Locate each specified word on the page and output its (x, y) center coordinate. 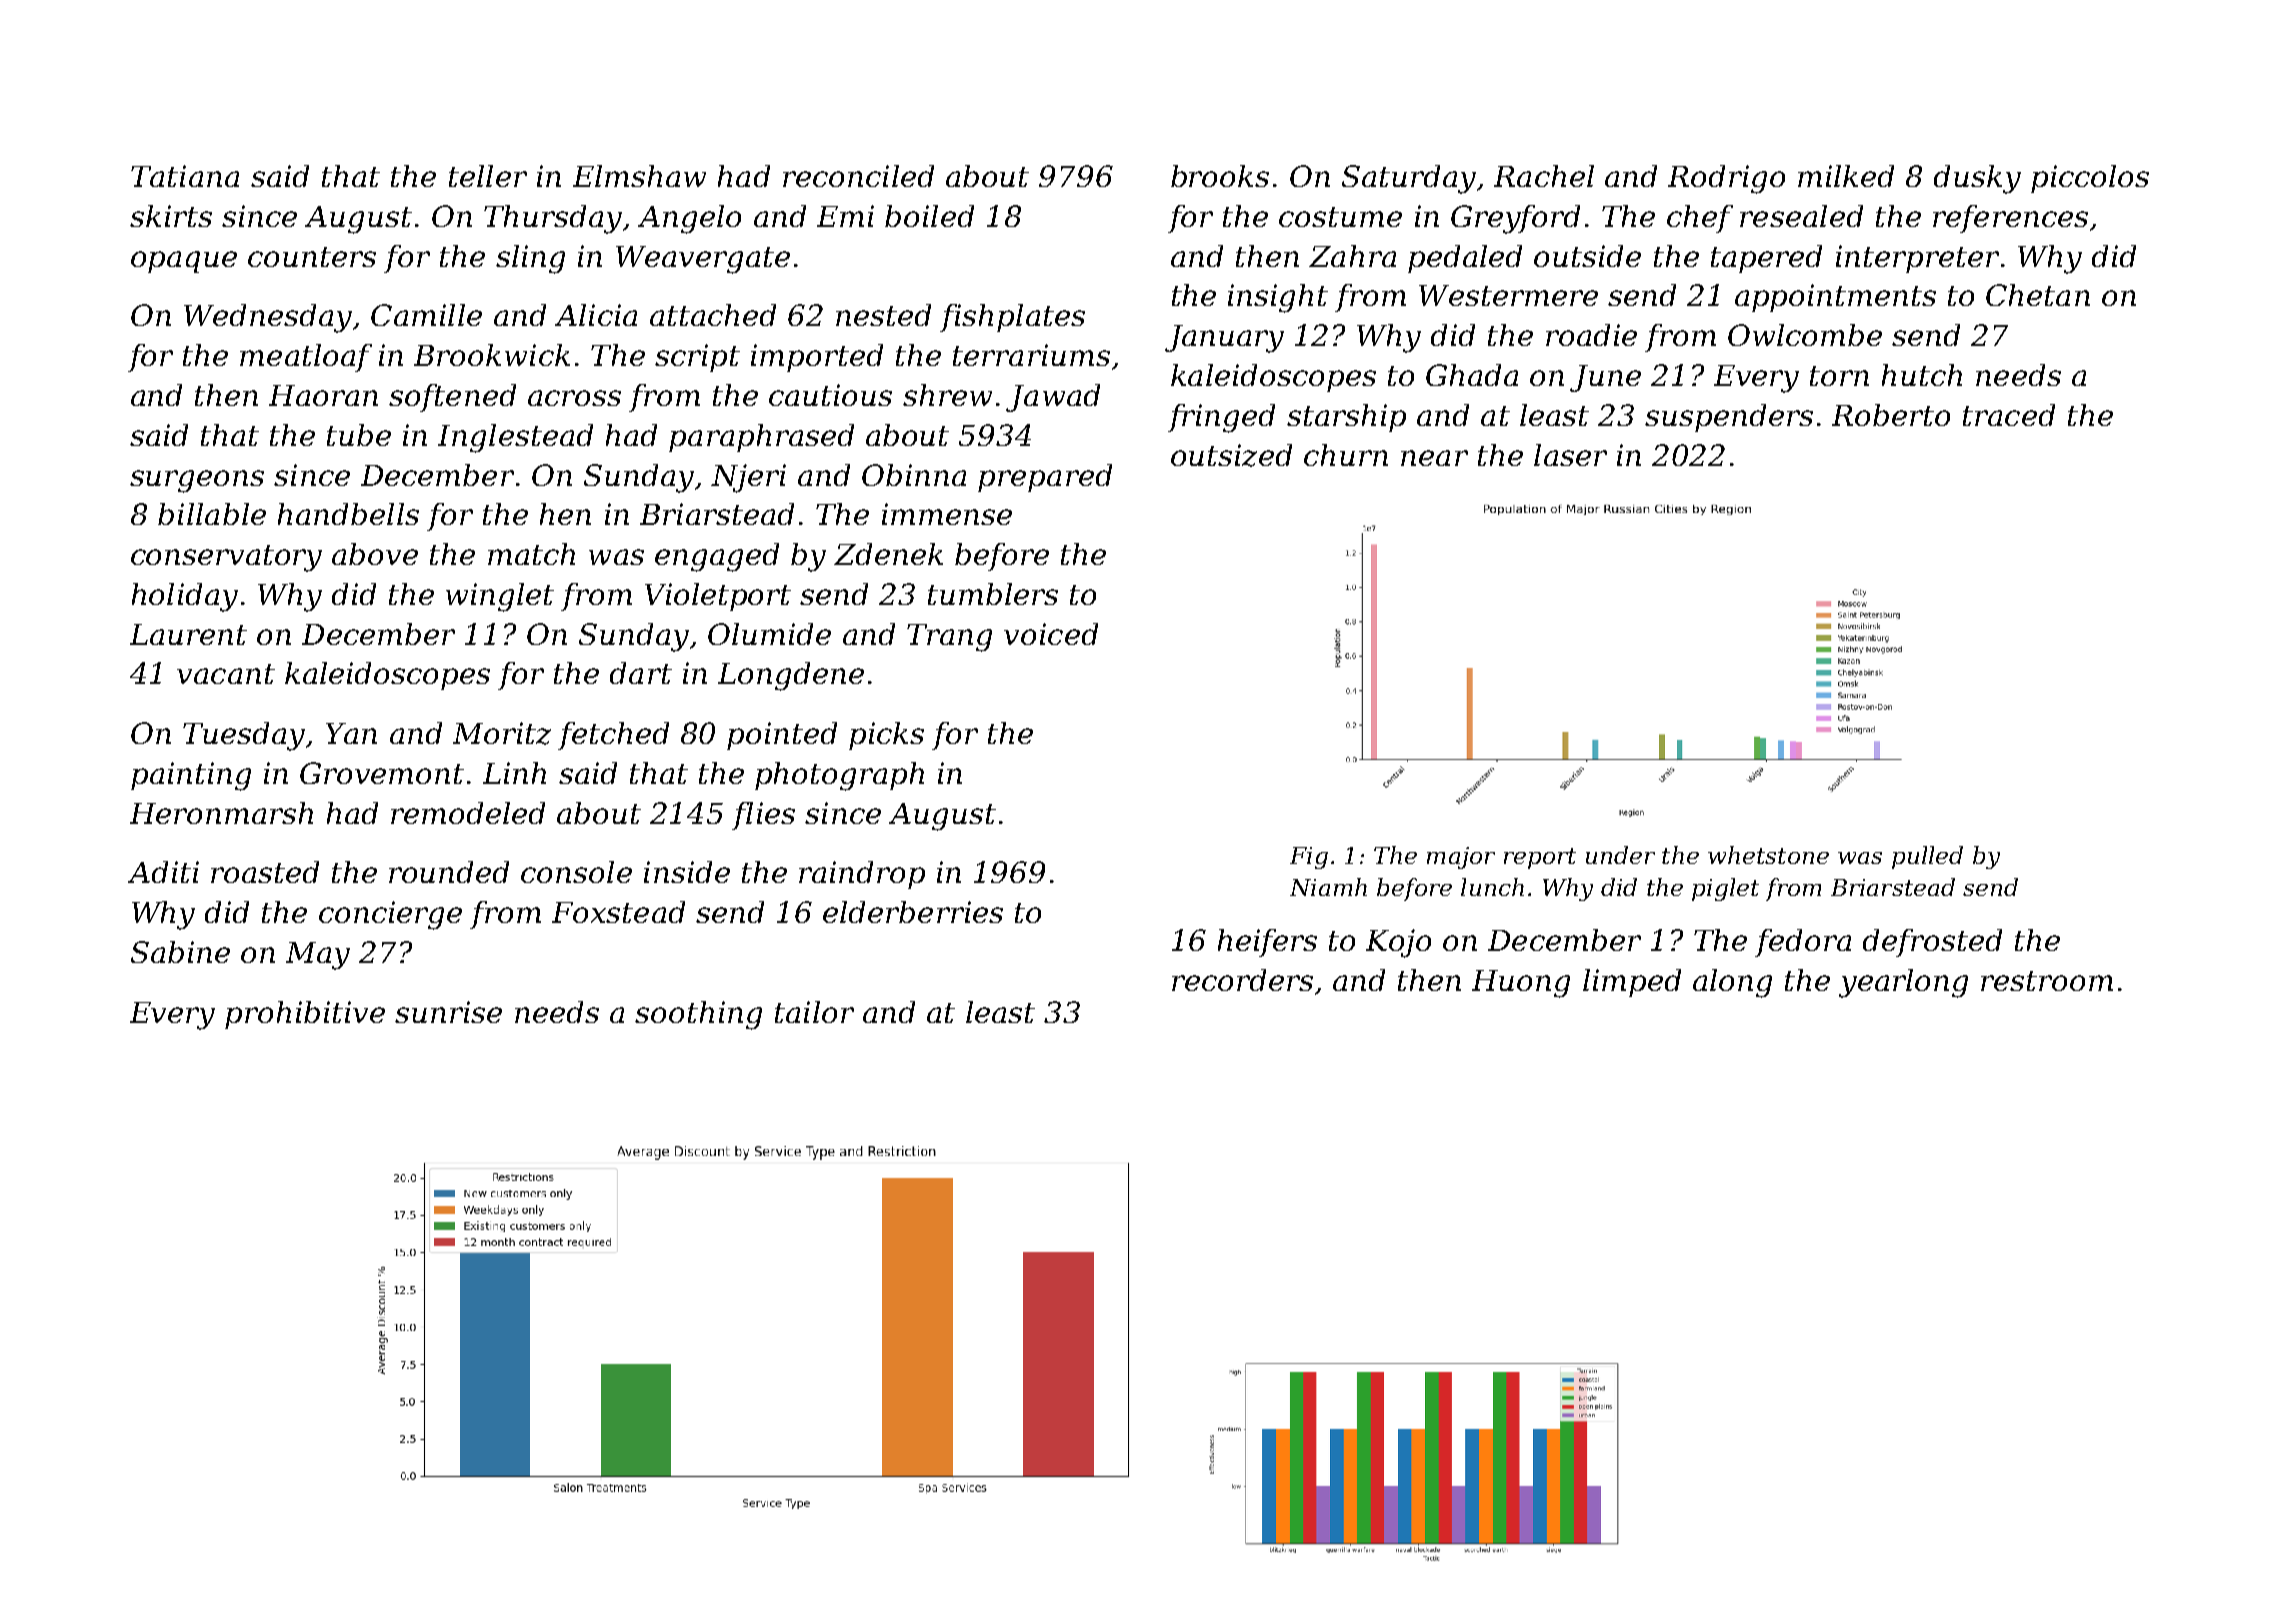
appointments (1835, 298)
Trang (949, 638)
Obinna (914, 475)
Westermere (1508, 295)
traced (2009, 415)
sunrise (448, 1012)
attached (713, 315)
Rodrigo (1726, 179)
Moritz (502, 733)
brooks (1220, 176)
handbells (348, 514)
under (1620, 855)
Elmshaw (639, 176)
